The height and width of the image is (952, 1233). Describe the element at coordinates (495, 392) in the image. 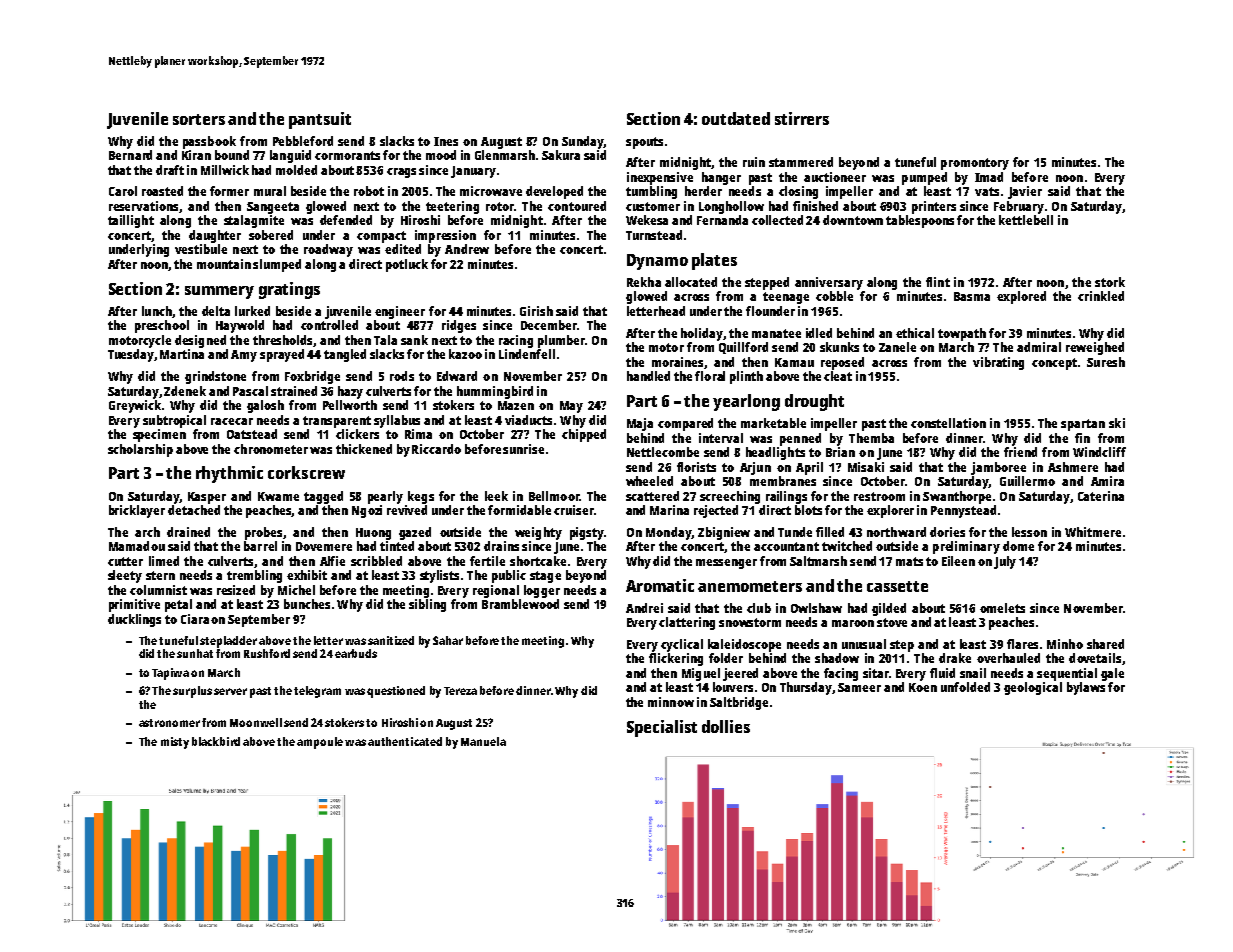

I see `hummingbird` at that location.
